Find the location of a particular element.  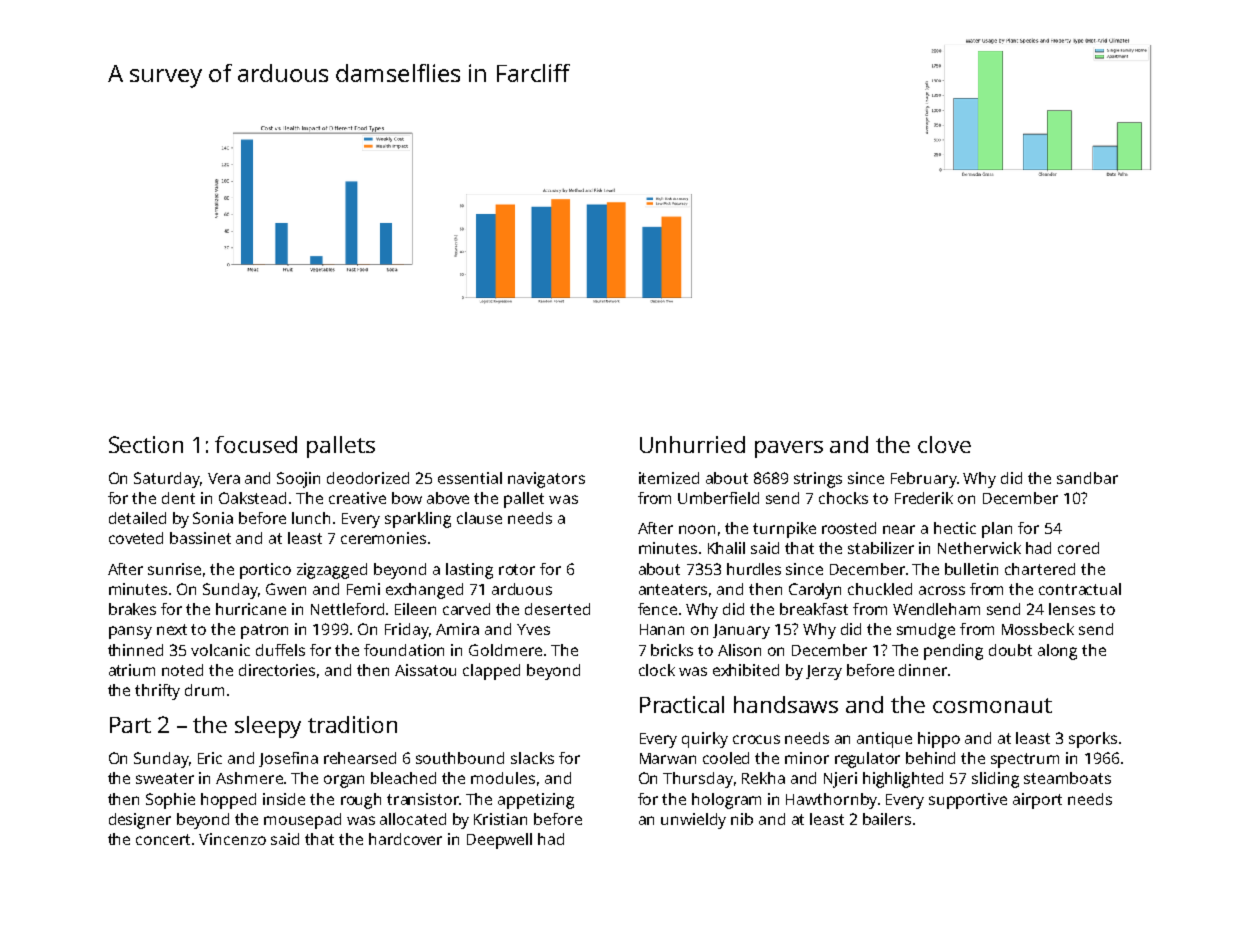

sunrise is located at coordinates (174, 569).
